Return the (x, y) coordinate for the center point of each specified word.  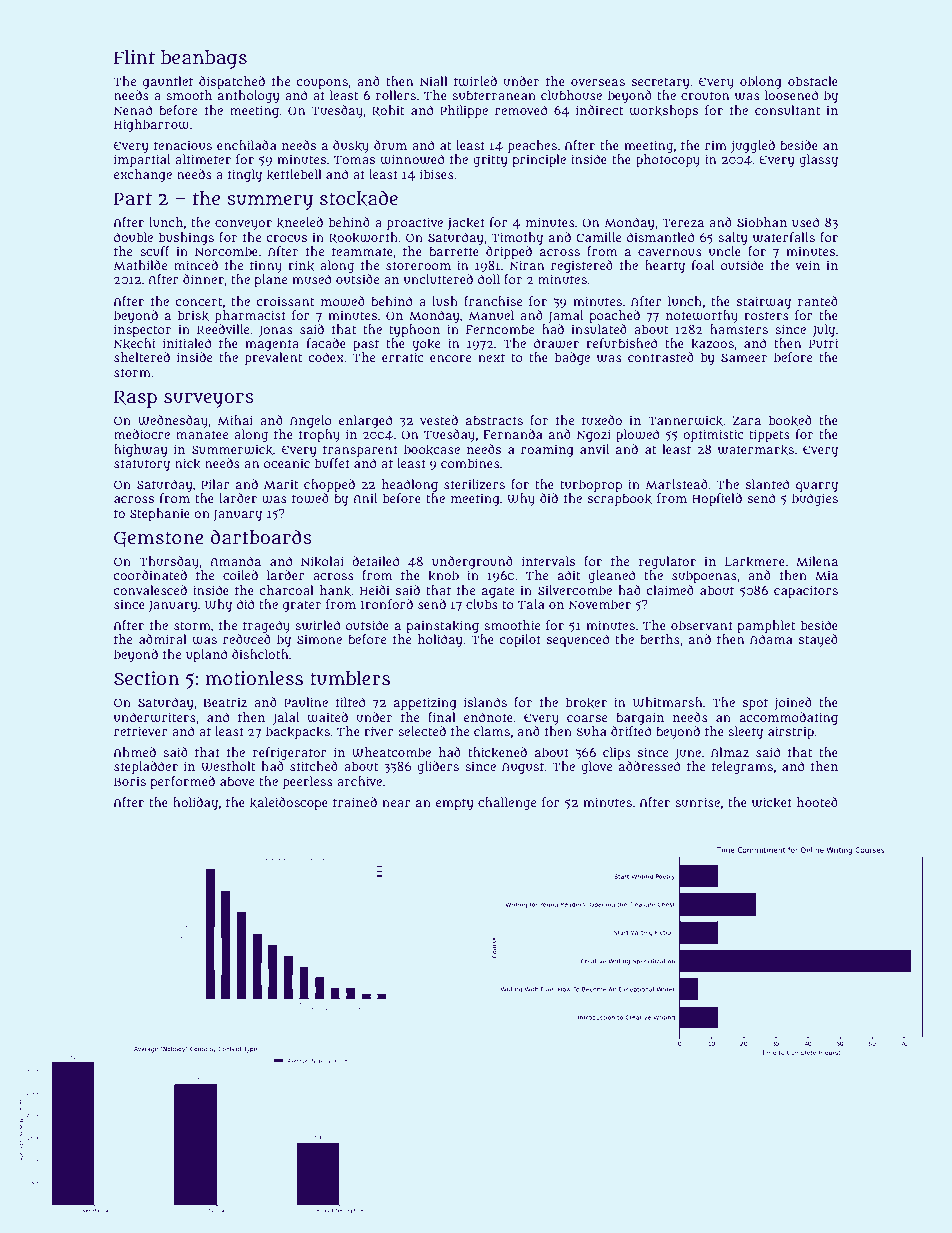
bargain (640, 718)
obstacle (813, 81)
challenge (507, 803)
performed (182, 782)
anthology (249, 96)
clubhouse (571, 95)
